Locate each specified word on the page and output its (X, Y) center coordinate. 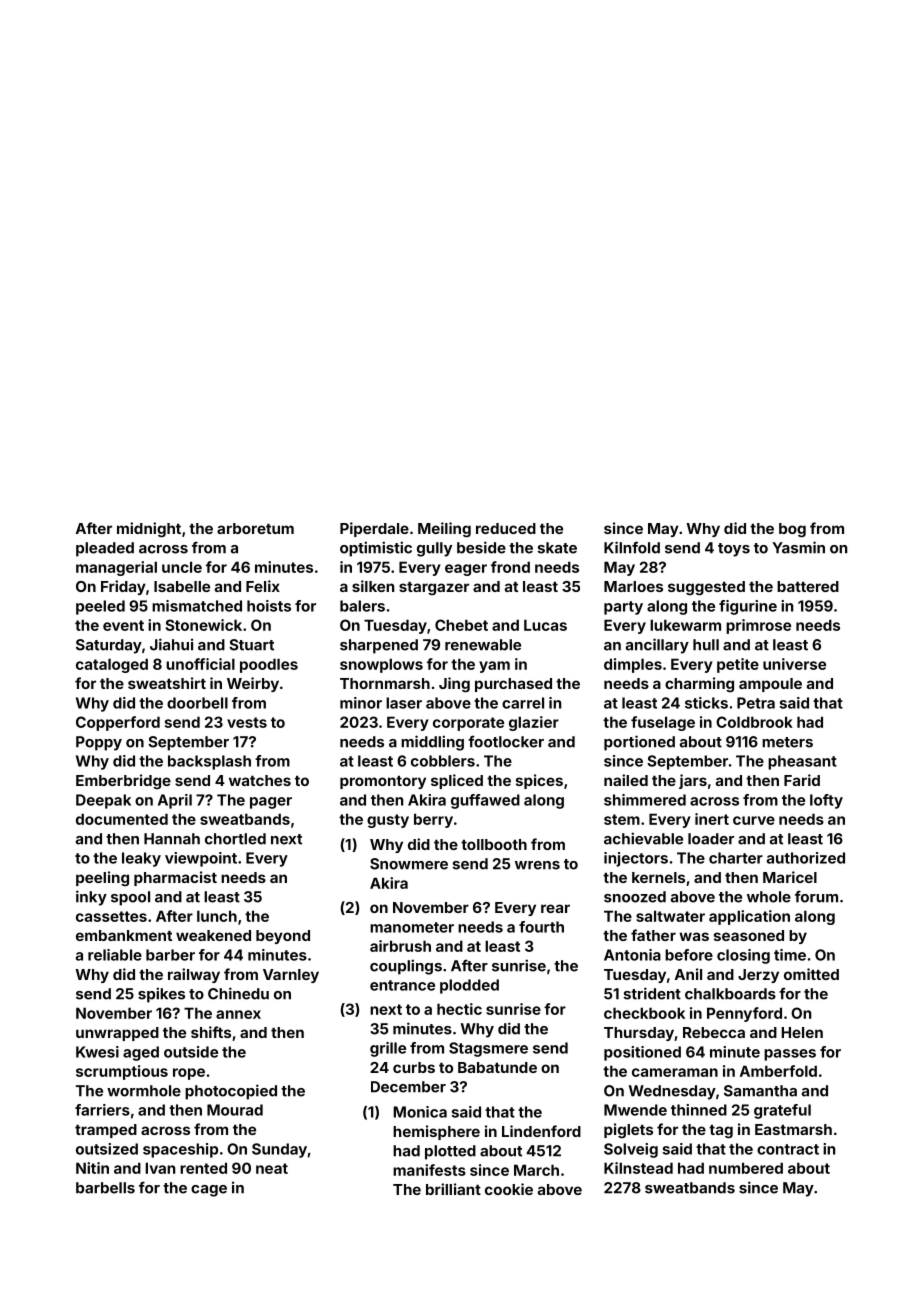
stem (622, 819)
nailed (626, 780)
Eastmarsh (793, 1129)
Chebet (461, 625)
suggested (706, 588)
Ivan (160, 1168)
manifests (429, 1170)
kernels (658, 877)
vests (247, 722)
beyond (283, 937)
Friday (123, 587)
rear (555, 908)
